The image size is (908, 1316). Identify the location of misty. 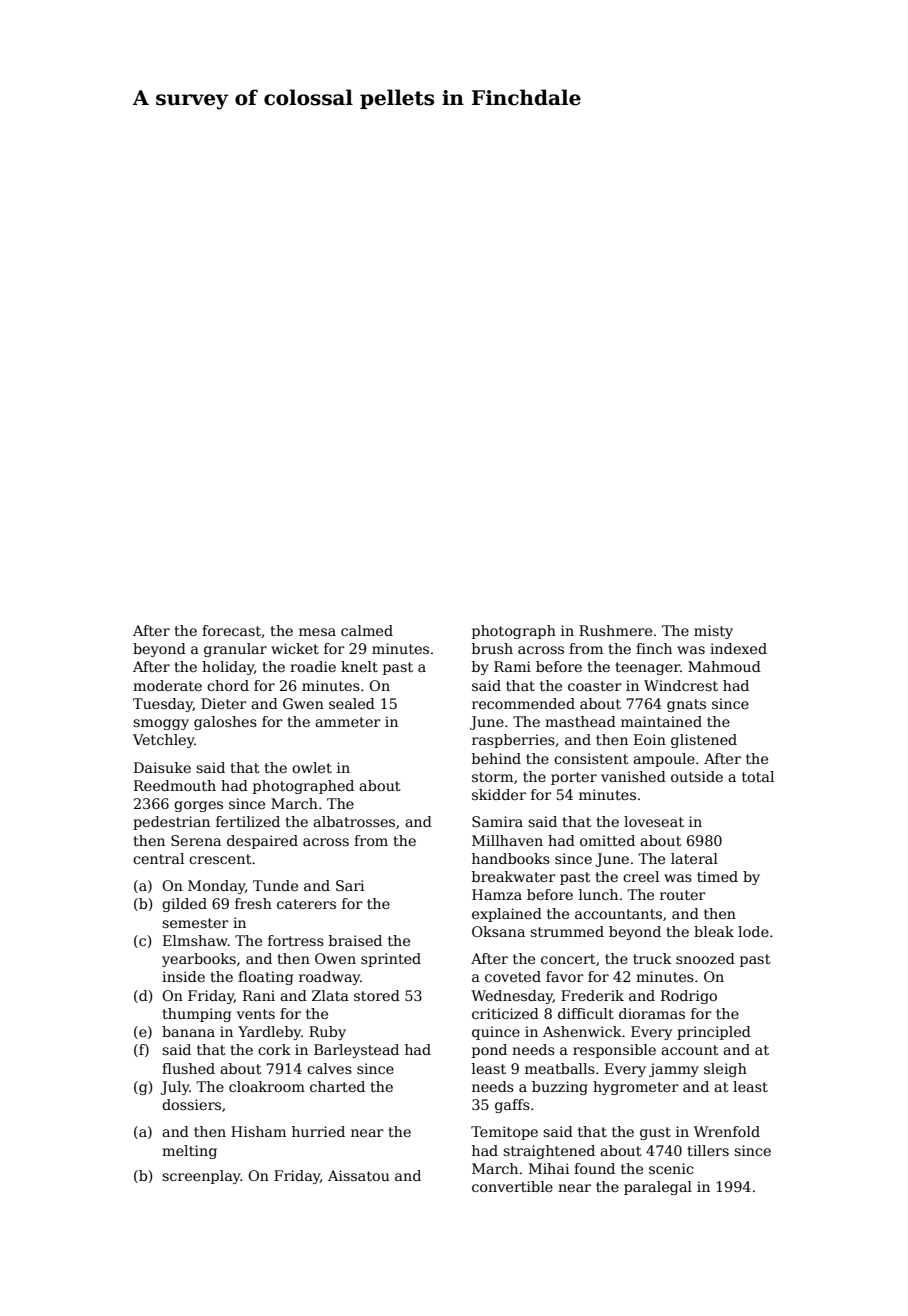
(713, 632).
